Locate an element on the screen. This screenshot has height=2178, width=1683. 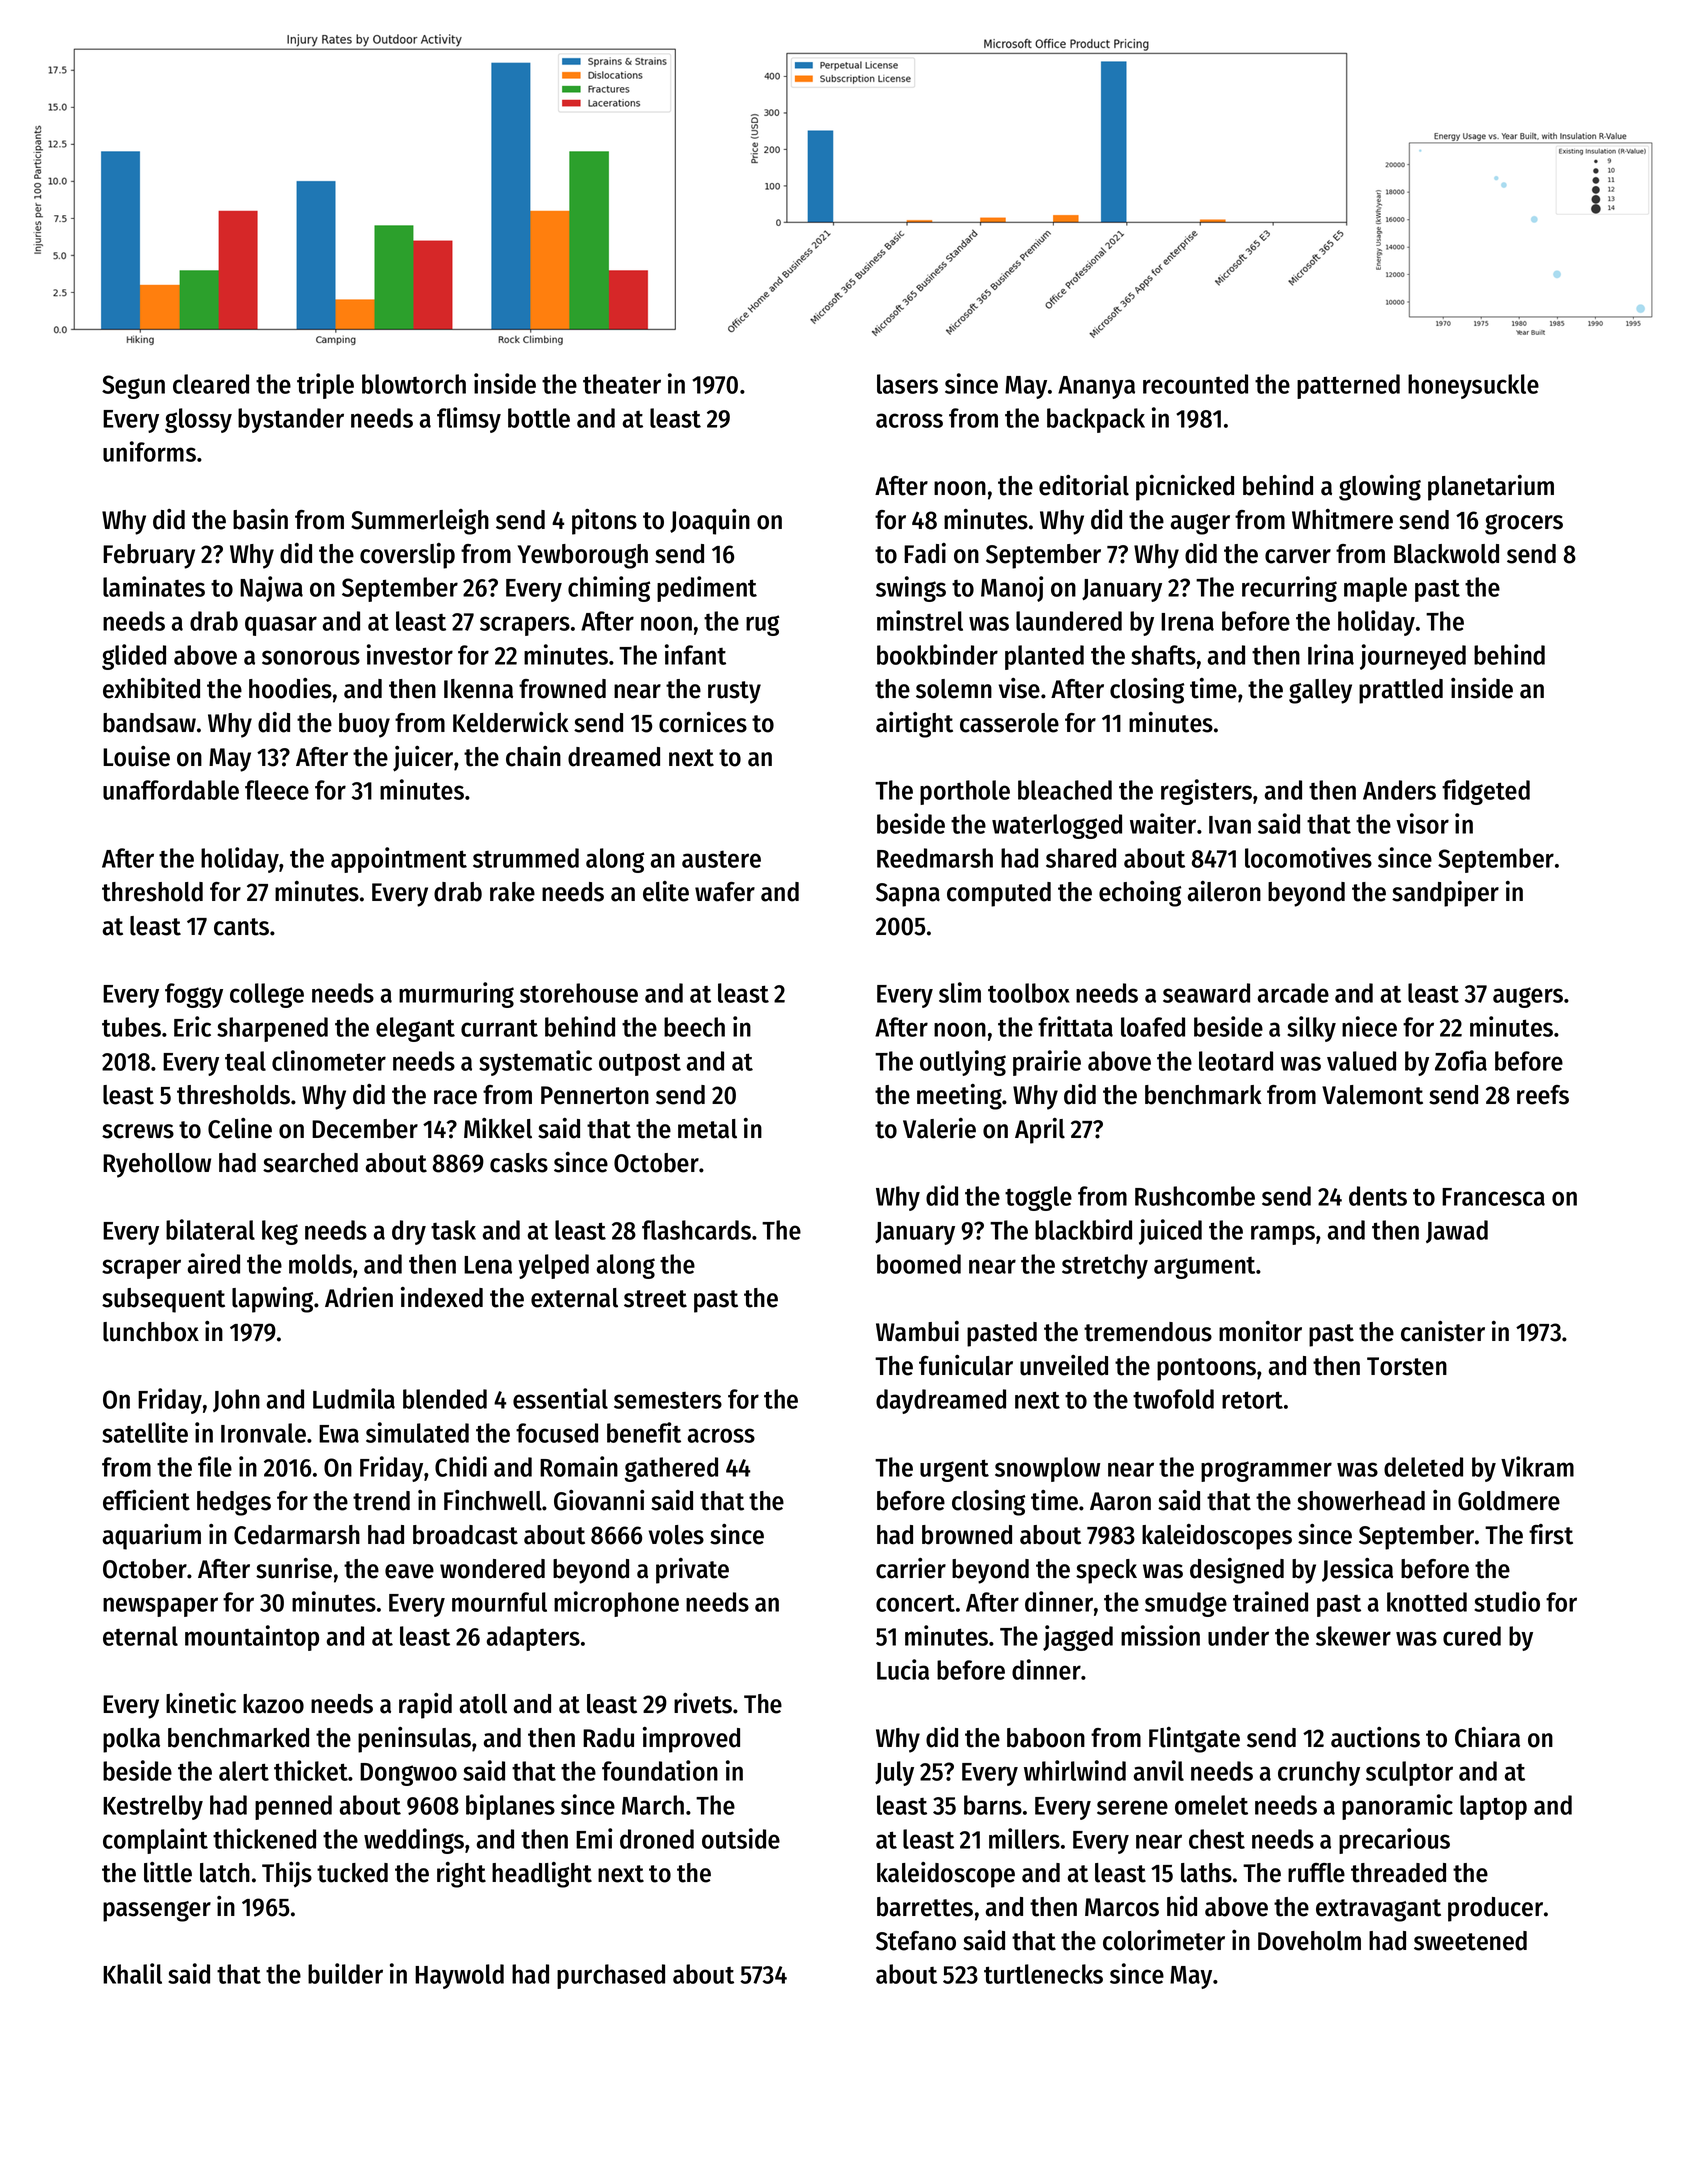
planetarium is located at coordinates (1491, 488).
